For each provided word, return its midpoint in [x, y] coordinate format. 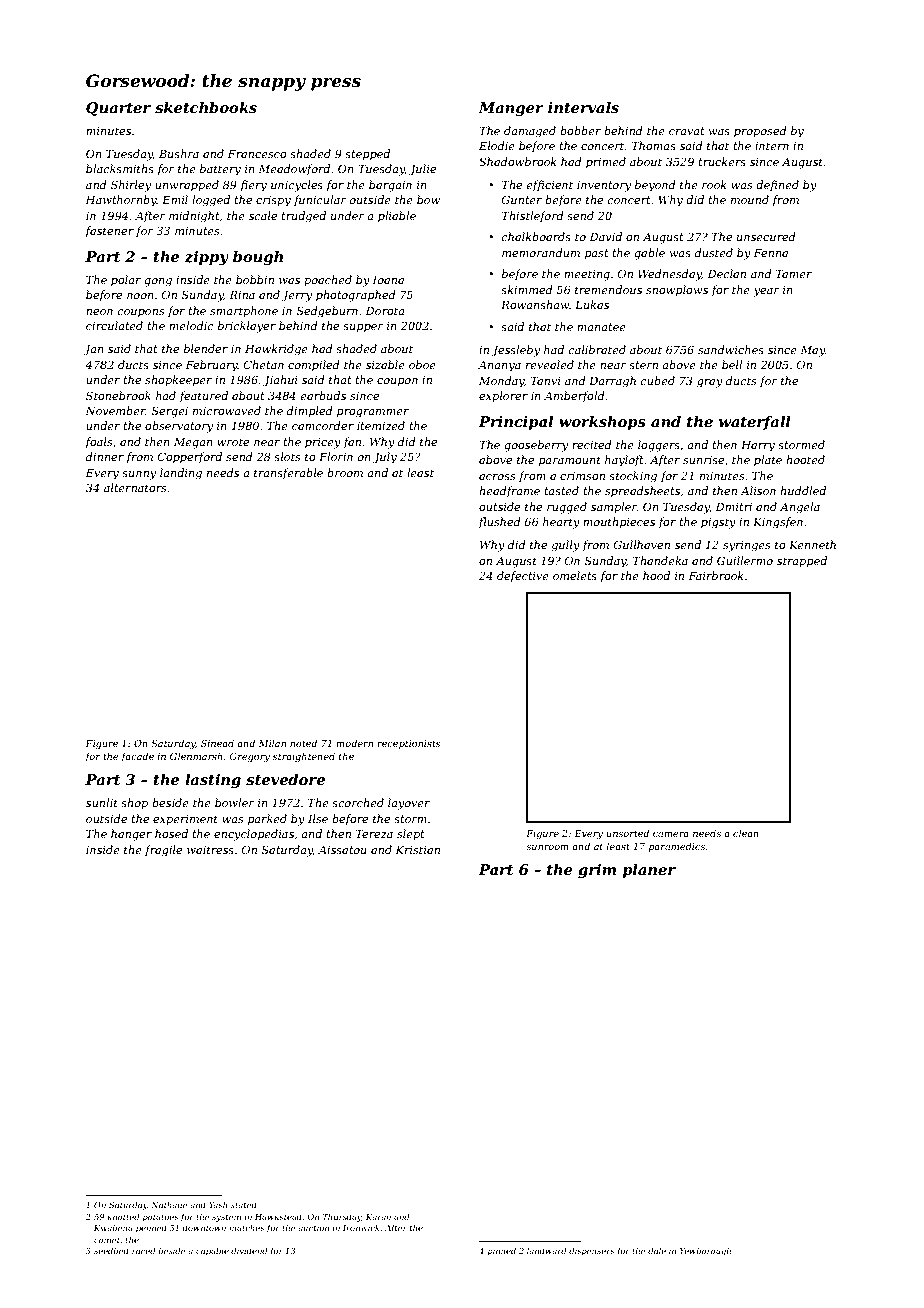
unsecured [766, 236]
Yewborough [705, 1251]
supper [363, 328]
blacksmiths [120, 168]
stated [244, 1204]
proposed [760, 132]
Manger [511, 109]
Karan [378, 1217]
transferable [288, 473]
